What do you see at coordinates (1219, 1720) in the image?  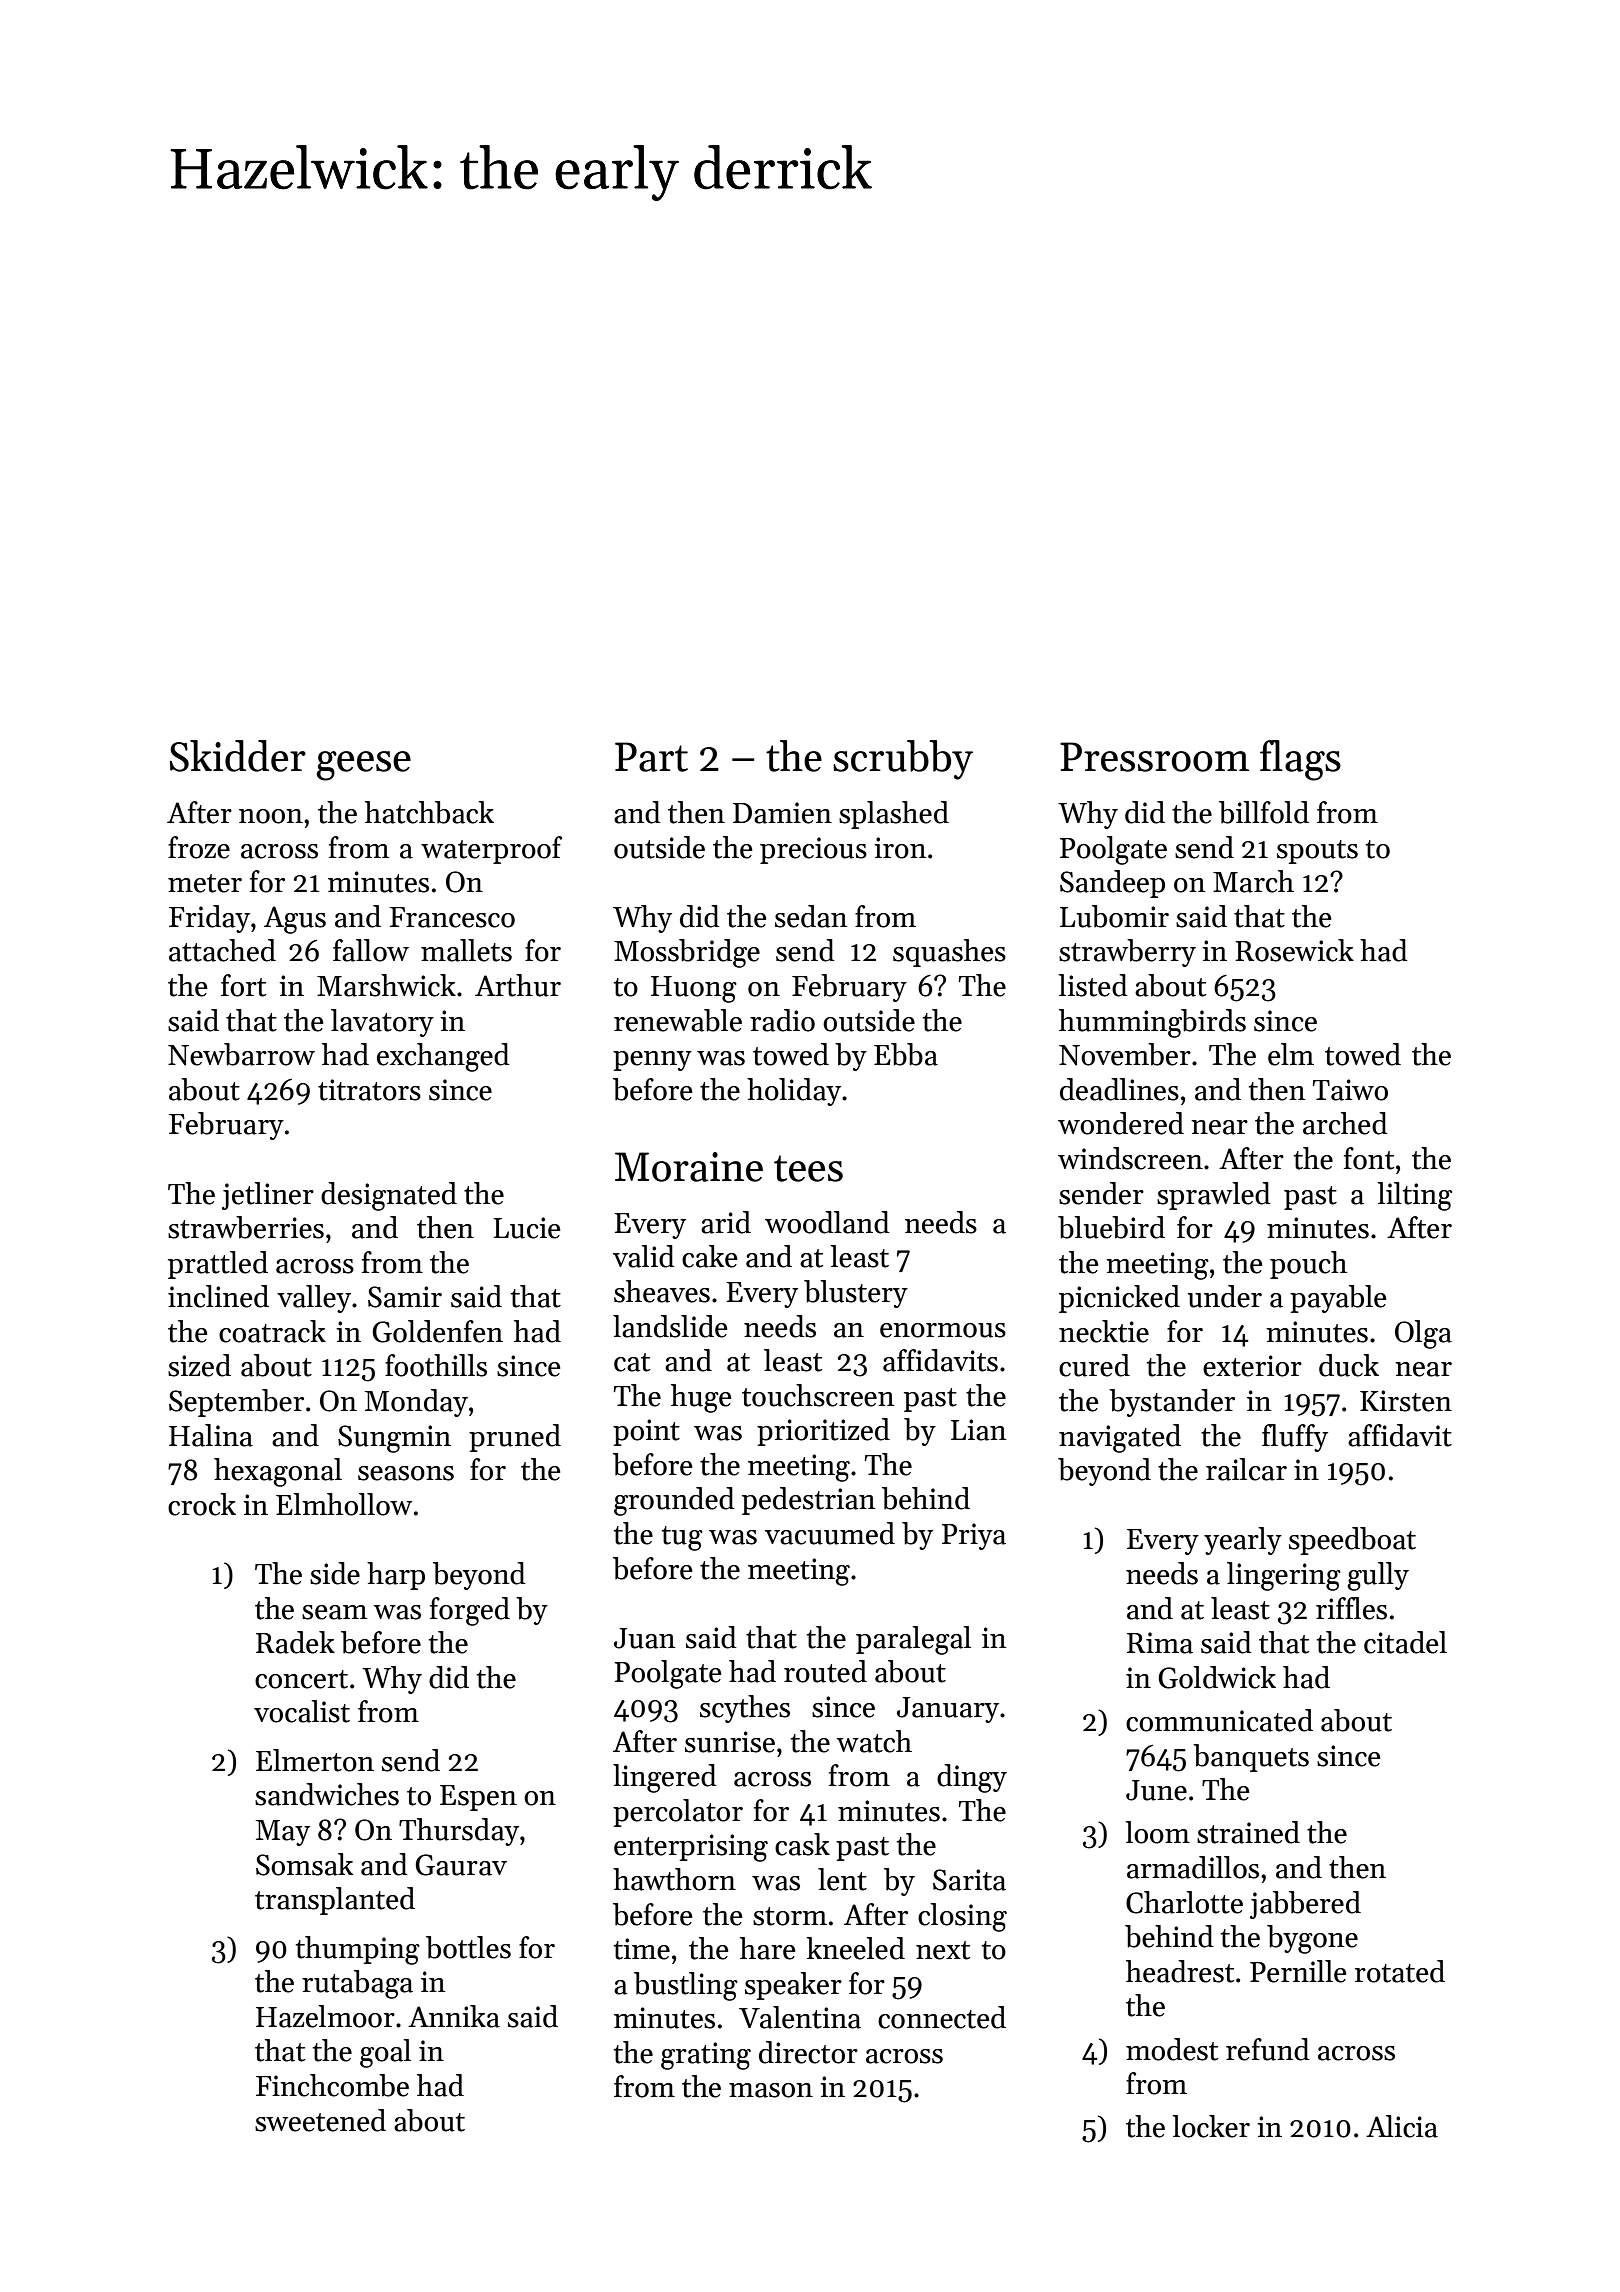 I see `communicated` at bounding box center [1219, 1720].
